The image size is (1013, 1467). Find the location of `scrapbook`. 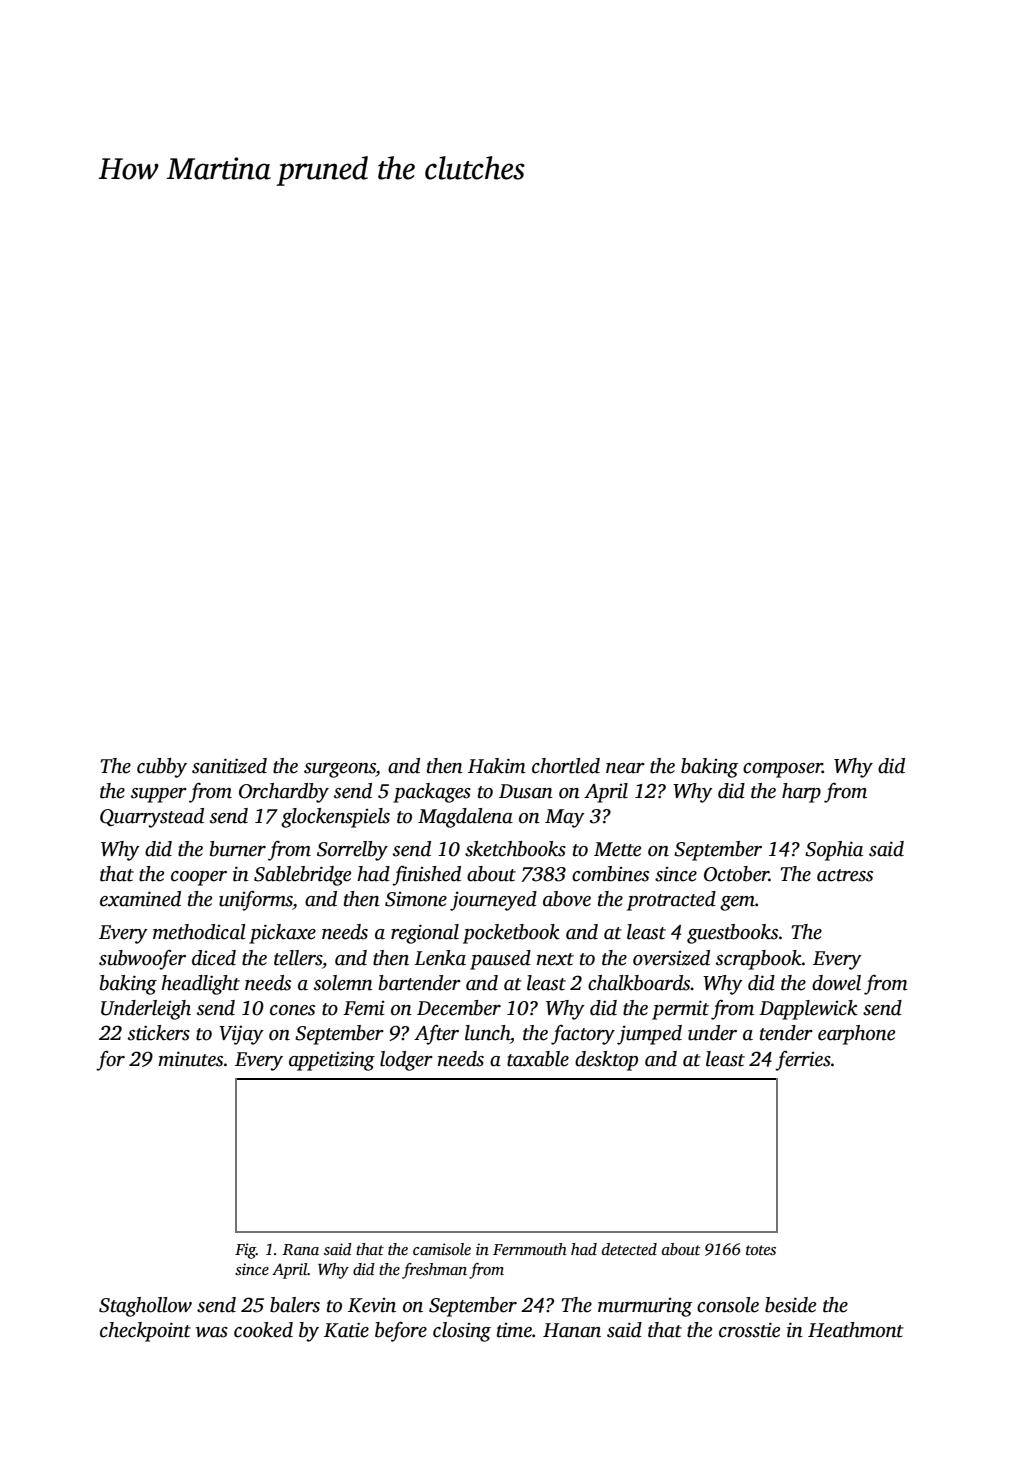

scrapbook is located at coordinates (759, 960).
